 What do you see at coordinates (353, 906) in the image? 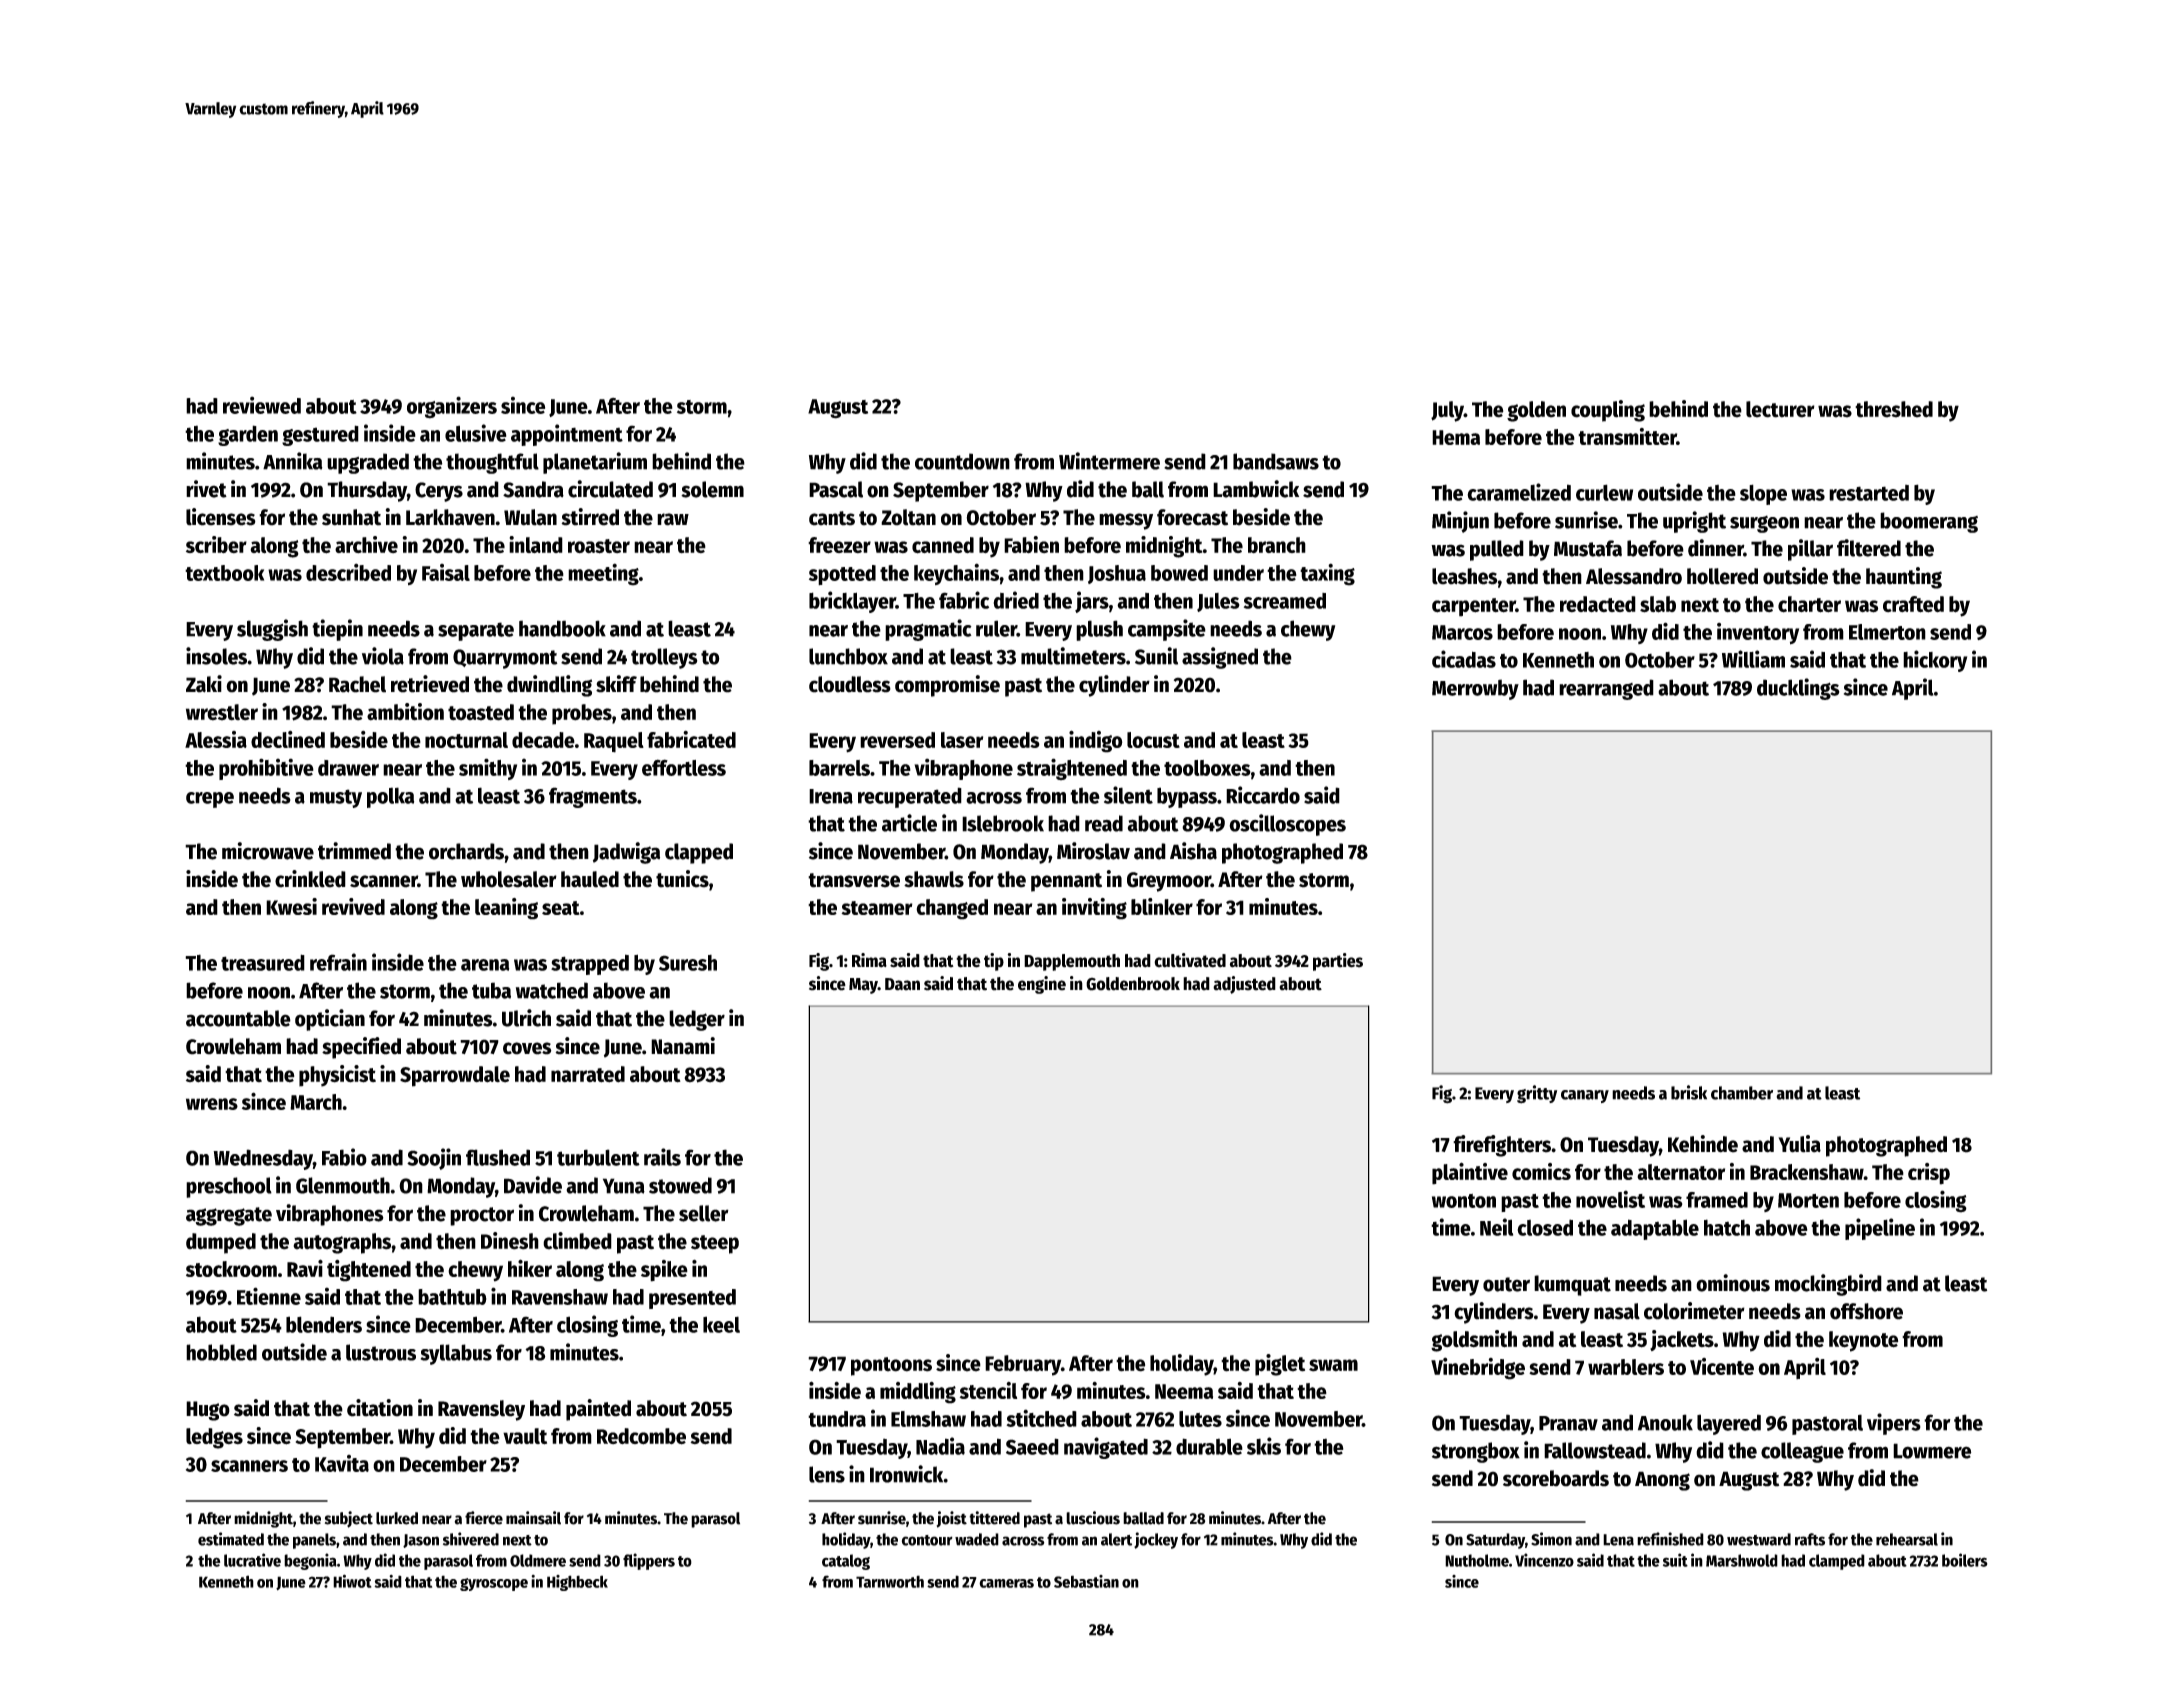
I see `revived` at bounding box center [353, 906].
